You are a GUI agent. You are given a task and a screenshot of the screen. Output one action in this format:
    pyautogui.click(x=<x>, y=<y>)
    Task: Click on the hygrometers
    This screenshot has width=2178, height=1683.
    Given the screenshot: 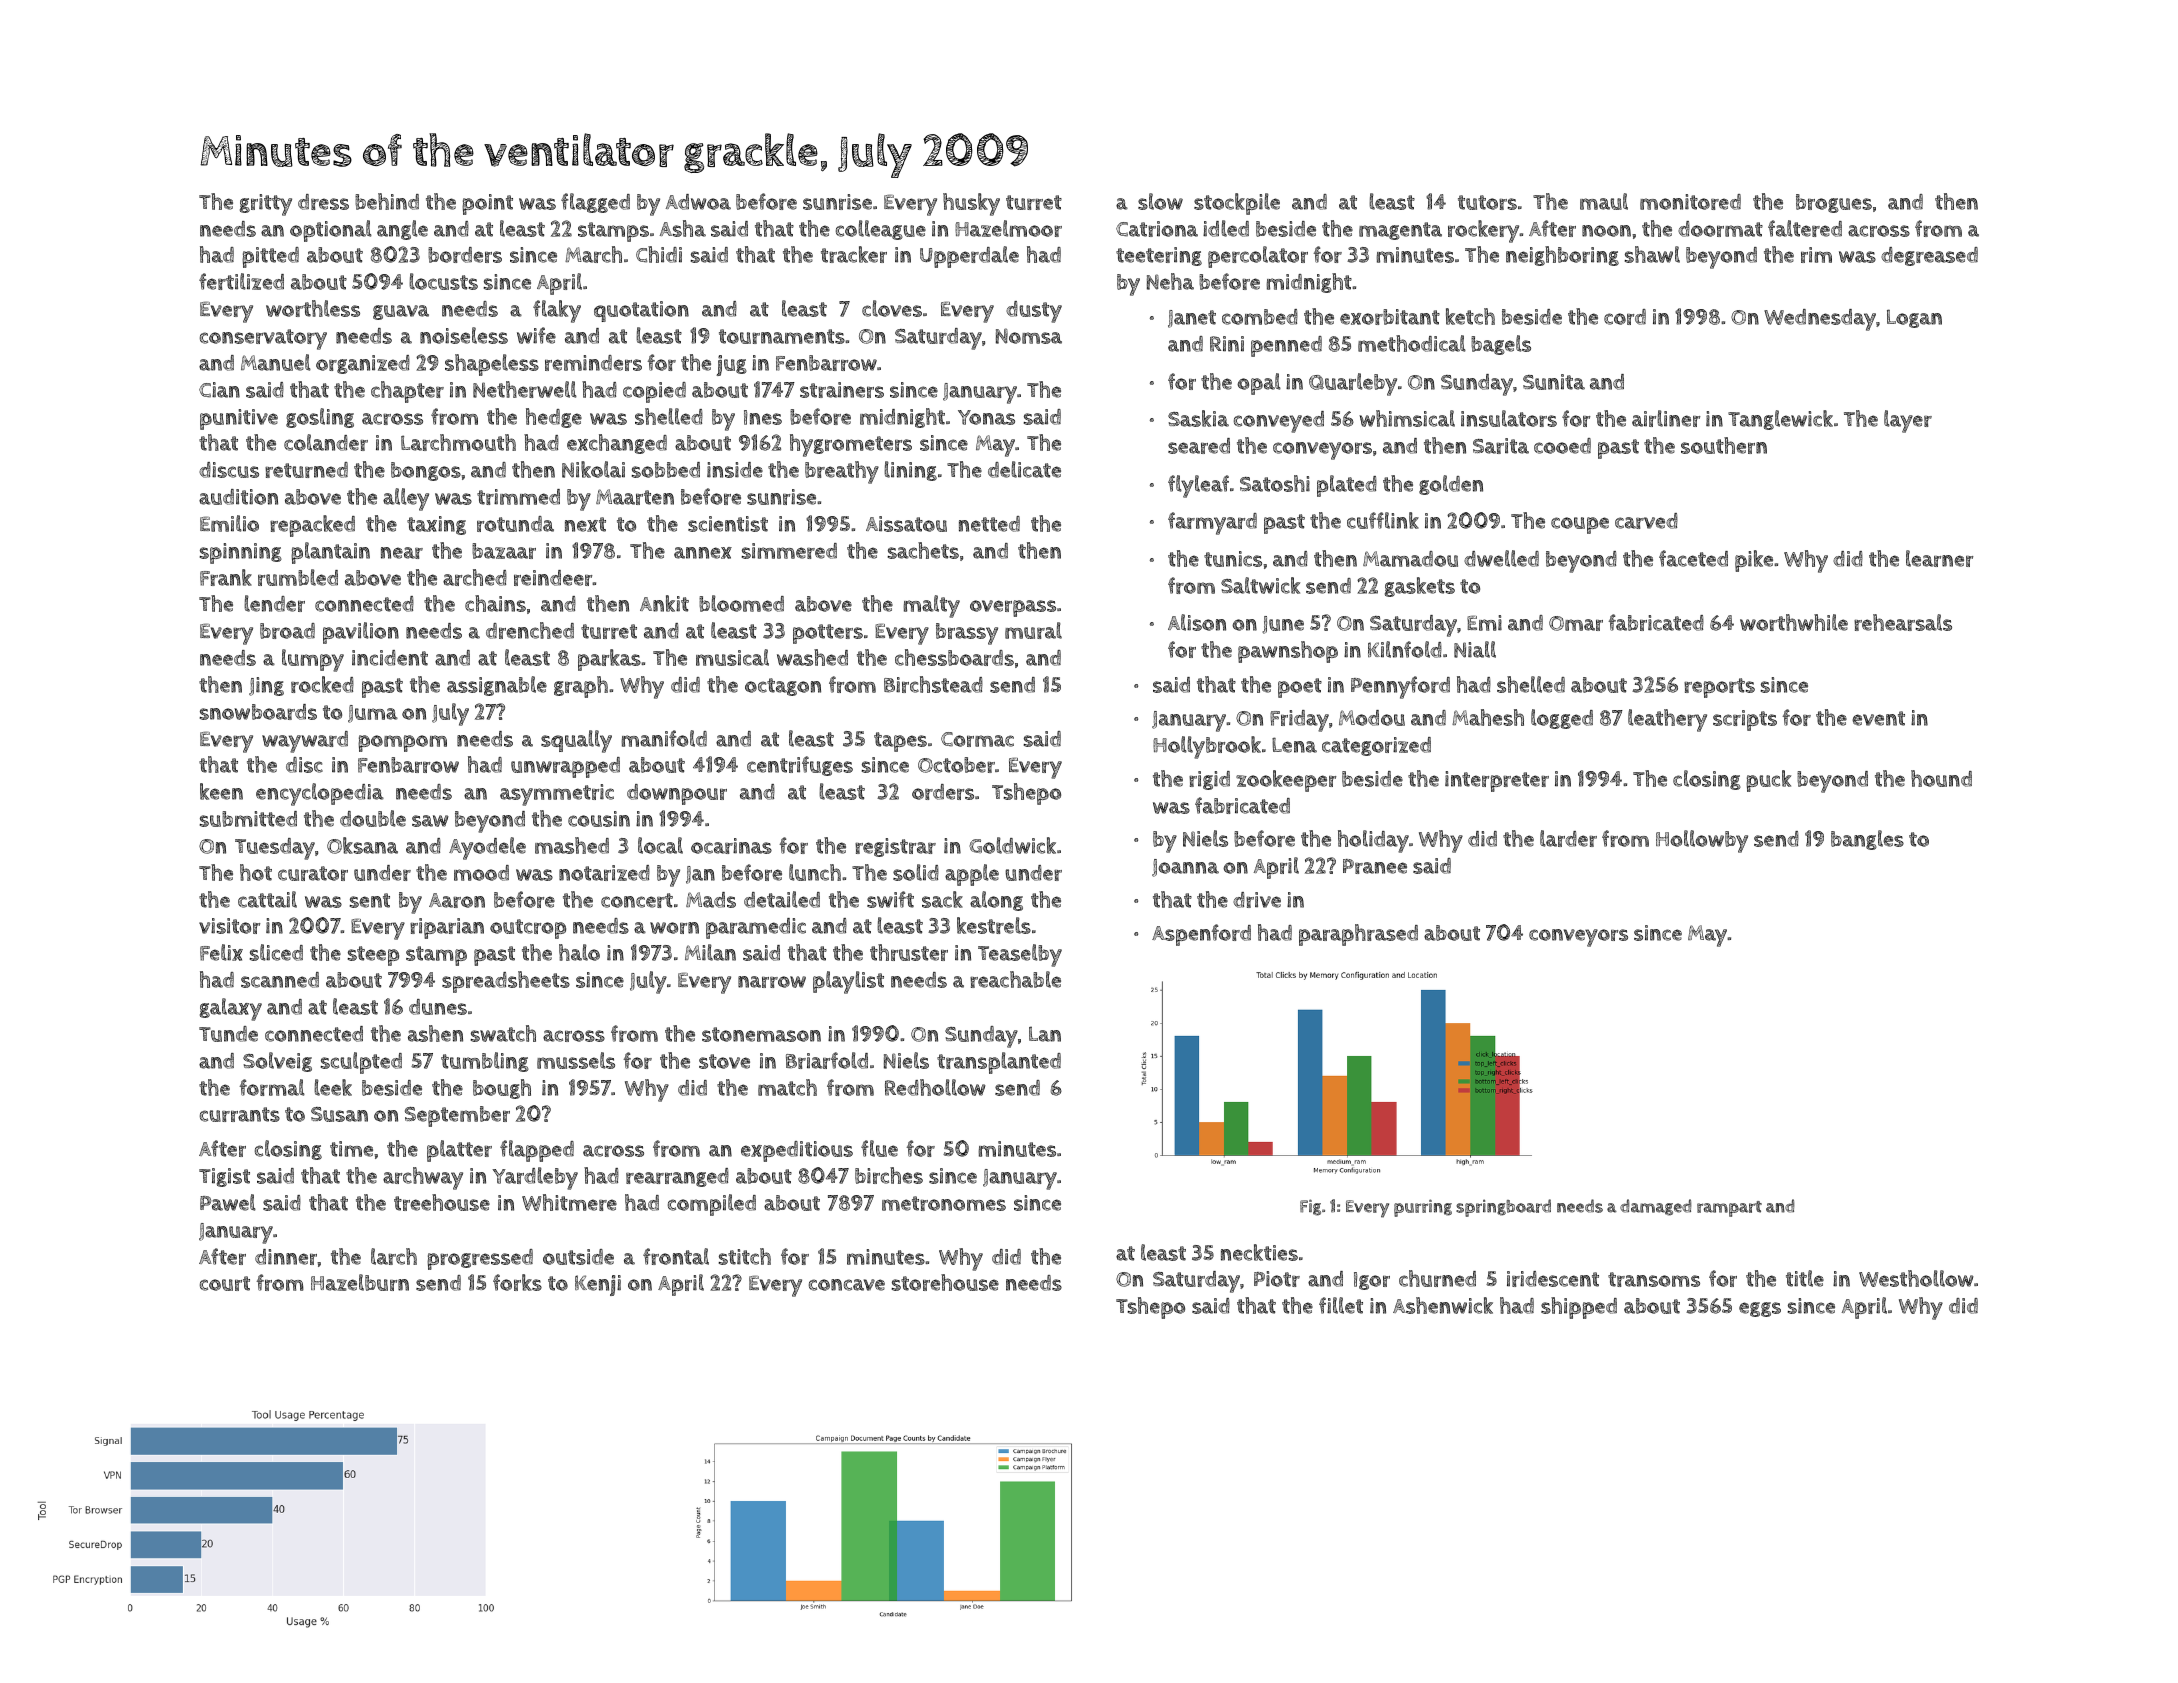 What is the action you would take?
    pyautogui.click(x=851, y=445)
